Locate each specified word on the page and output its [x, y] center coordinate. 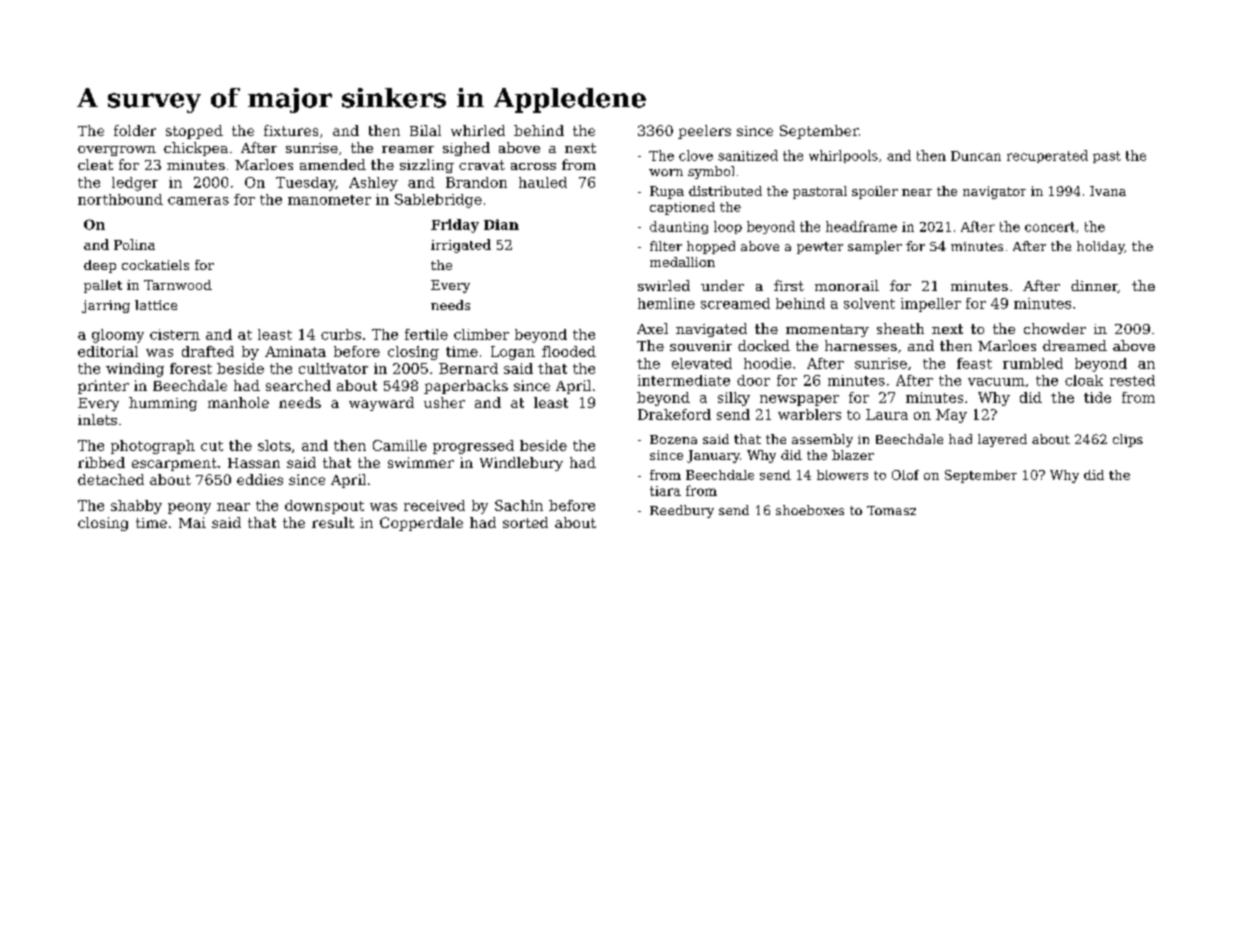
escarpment [174, 464]
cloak [1084, 380]
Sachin [519, 505]
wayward [381, 404]
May [951, 416]
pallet [103, 286]
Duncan [976, 156]
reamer [408, 149]
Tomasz [891, 510]
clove [696, 155]
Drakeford [674, 414]
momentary [827, 330]
